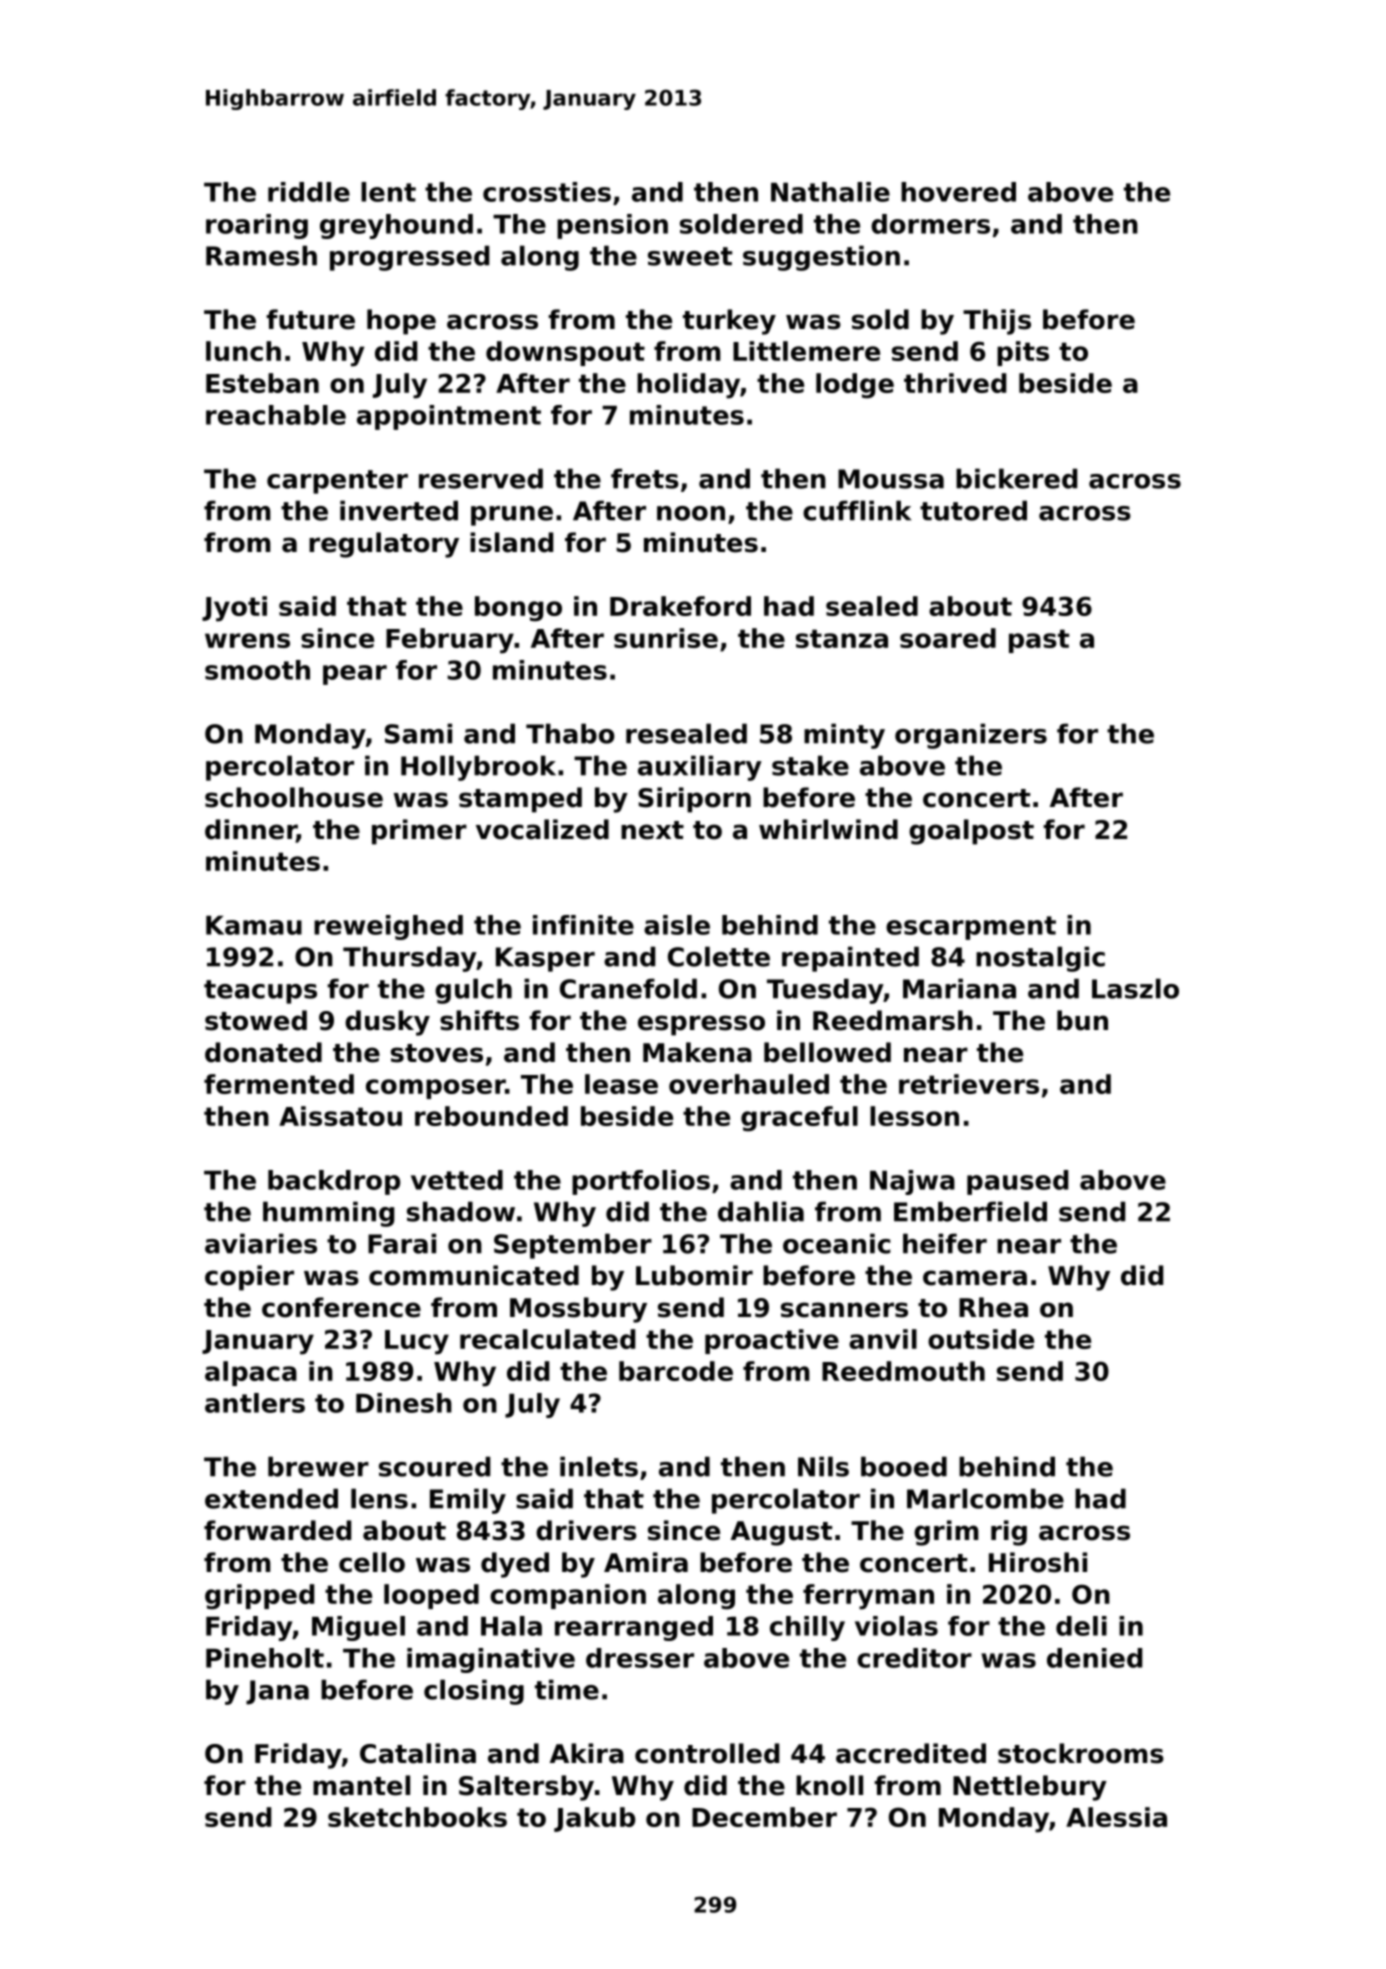 The image size is (1386, 1969). Describe the element at coordinates (971, 832) in the image. I see `goalpost` at that location.
